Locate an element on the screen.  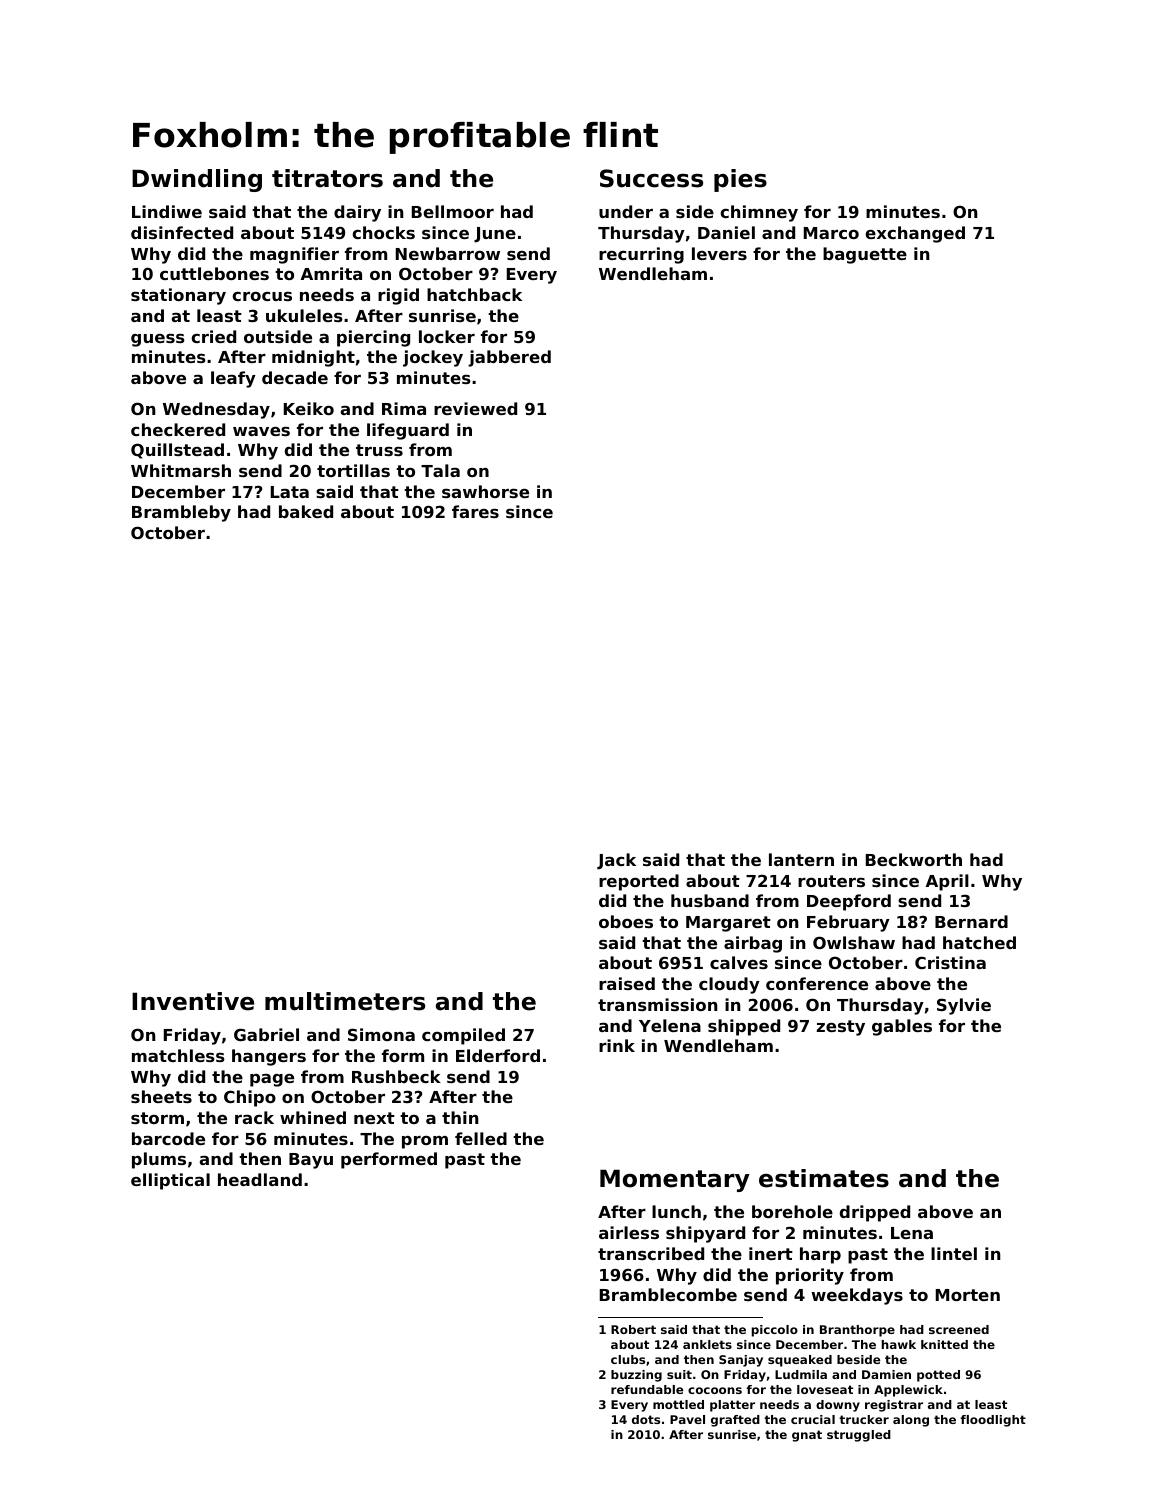
fares is located at coordinates (475, 511).
